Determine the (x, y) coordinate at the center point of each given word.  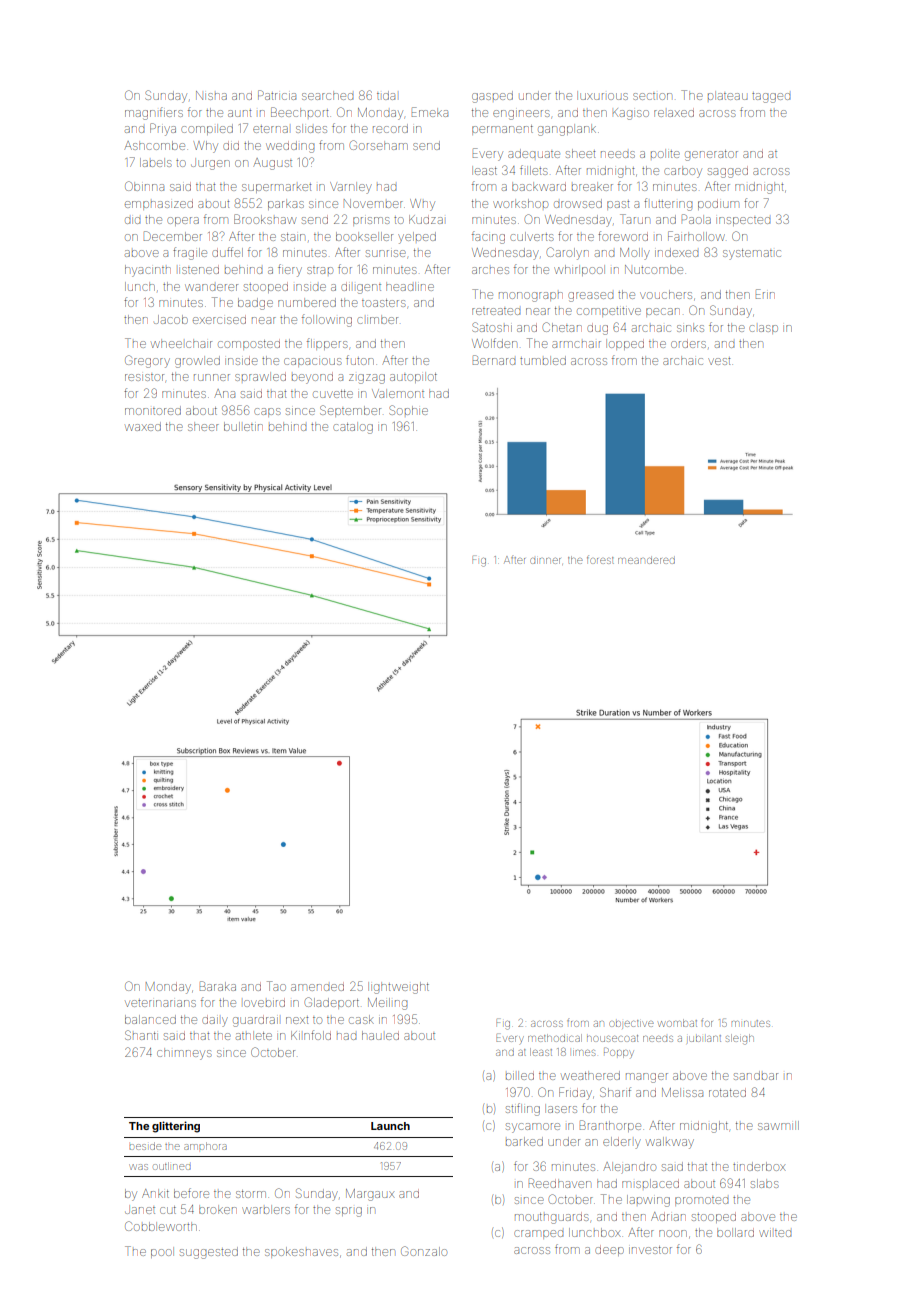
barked (524, 1141)
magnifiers (154, 113)
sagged (728, 173)
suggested (209, 1253)
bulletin (243, 426)
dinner (545, 561)
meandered (646, 561)
